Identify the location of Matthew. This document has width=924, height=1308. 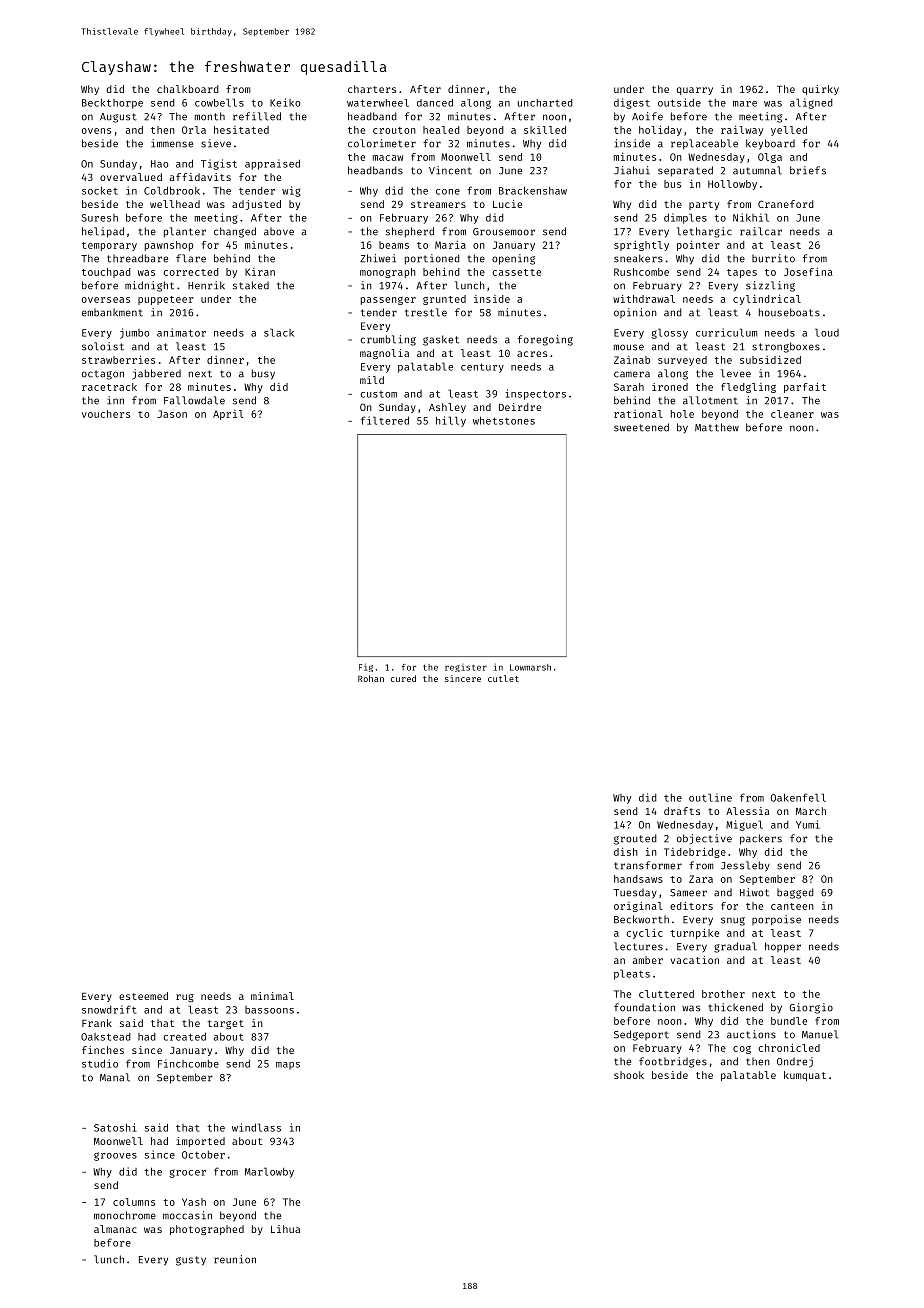
(717, 427).
